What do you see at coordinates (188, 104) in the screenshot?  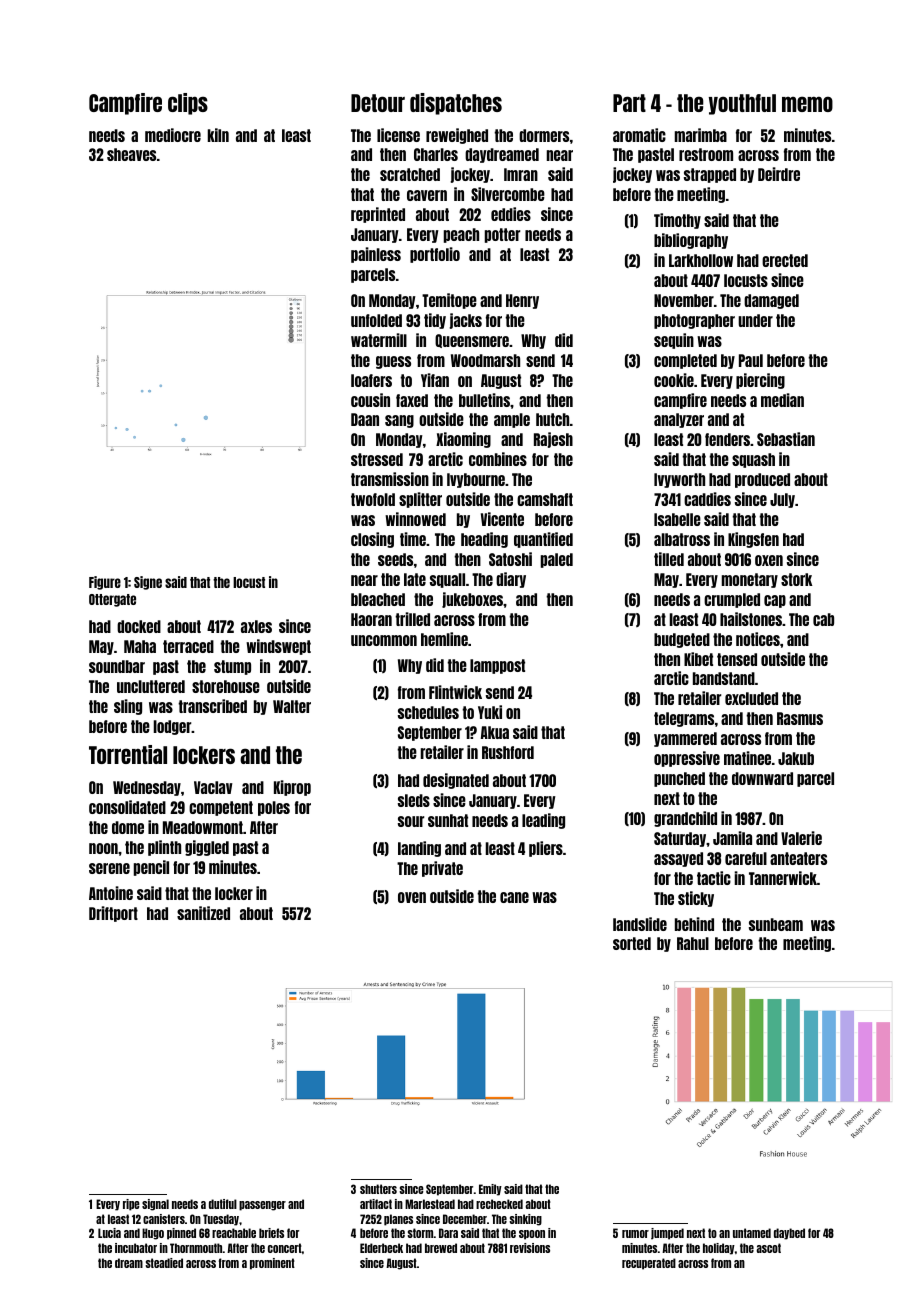 I see `clips` at bounding box center [188, 104].
